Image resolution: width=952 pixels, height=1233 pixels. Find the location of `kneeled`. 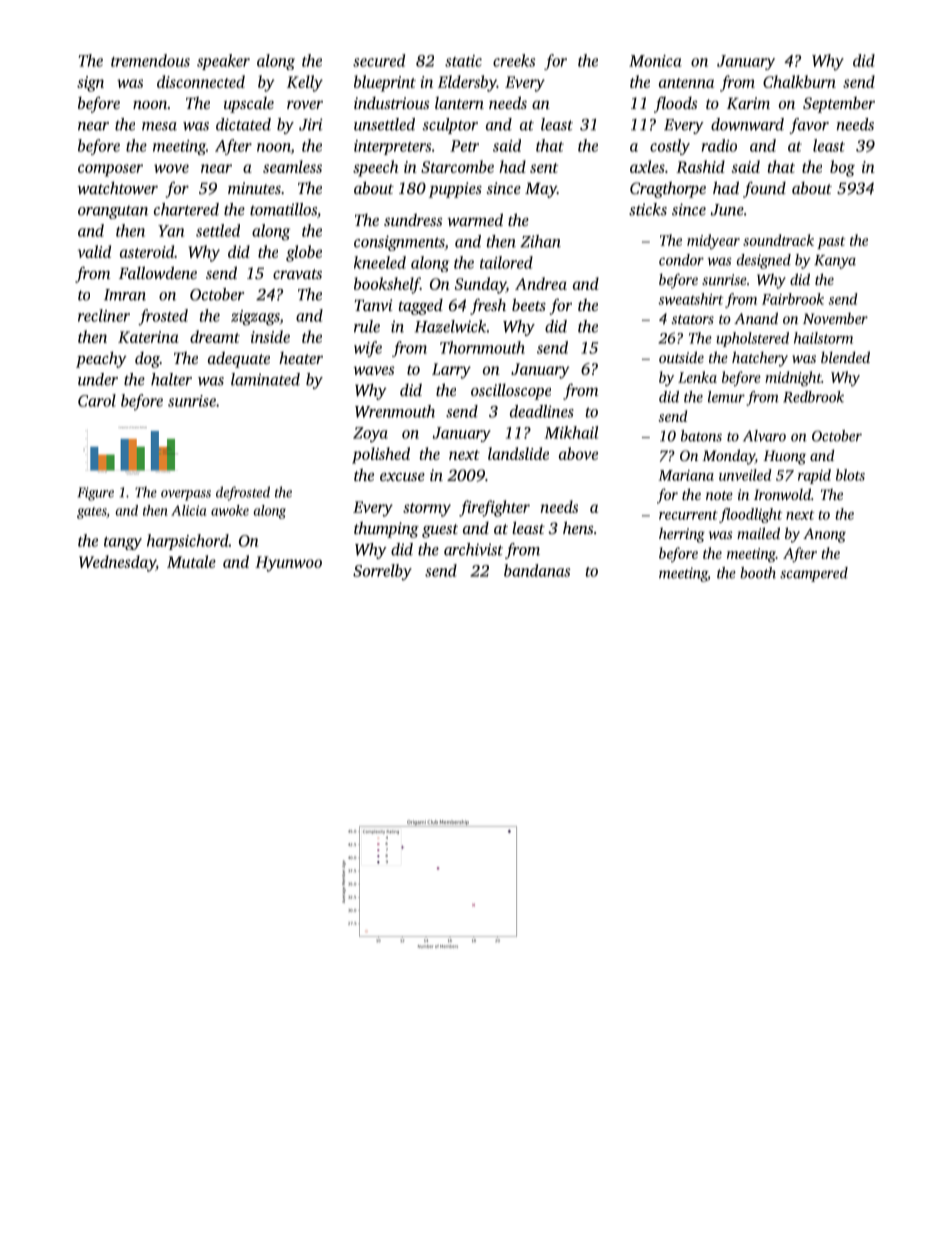

kneeled is located at coordinates (380, 262).
